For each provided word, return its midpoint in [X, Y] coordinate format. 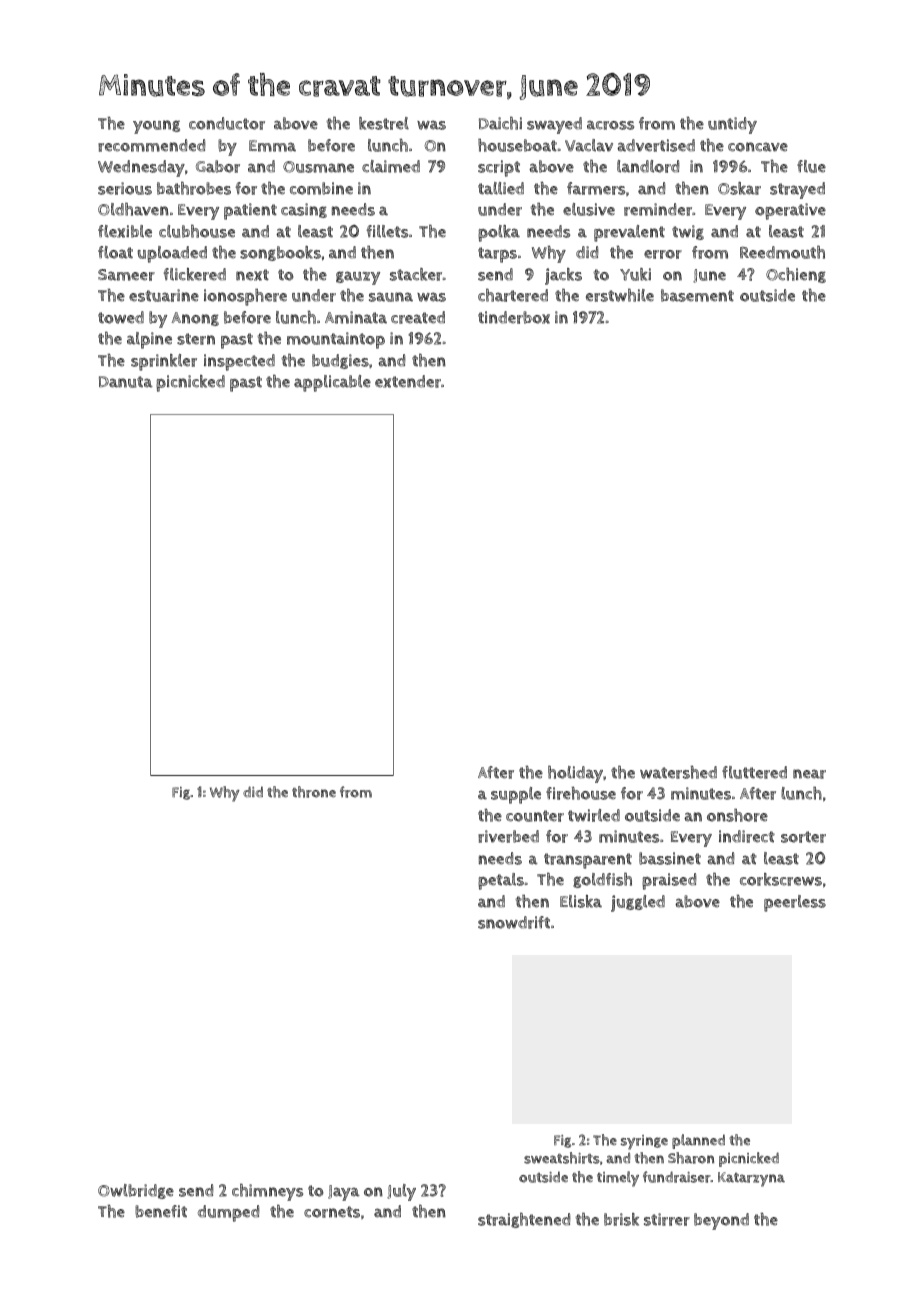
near [809, 774]
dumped [228, 1213]
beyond [721, 1221]
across [610, 125]
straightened [524, 1220]
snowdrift [514, 922]
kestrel [384, 123]
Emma [272, 146]
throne [314, 792]
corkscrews [781, 879]
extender [408, 381]
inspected [239, 362]
